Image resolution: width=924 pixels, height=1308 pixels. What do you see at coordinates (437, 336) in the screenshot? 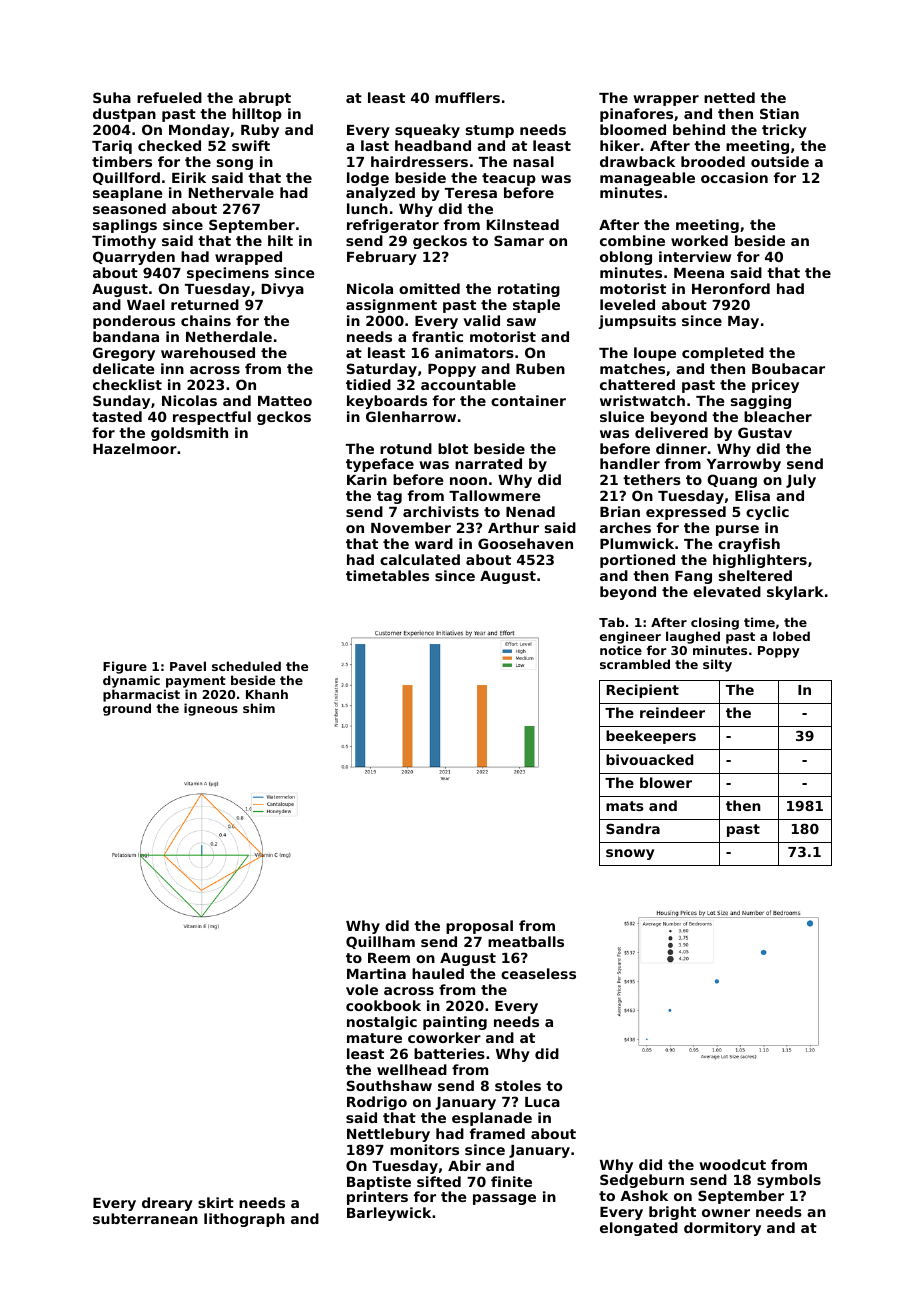
I see `frantic` at bounding box center [437, 336].
